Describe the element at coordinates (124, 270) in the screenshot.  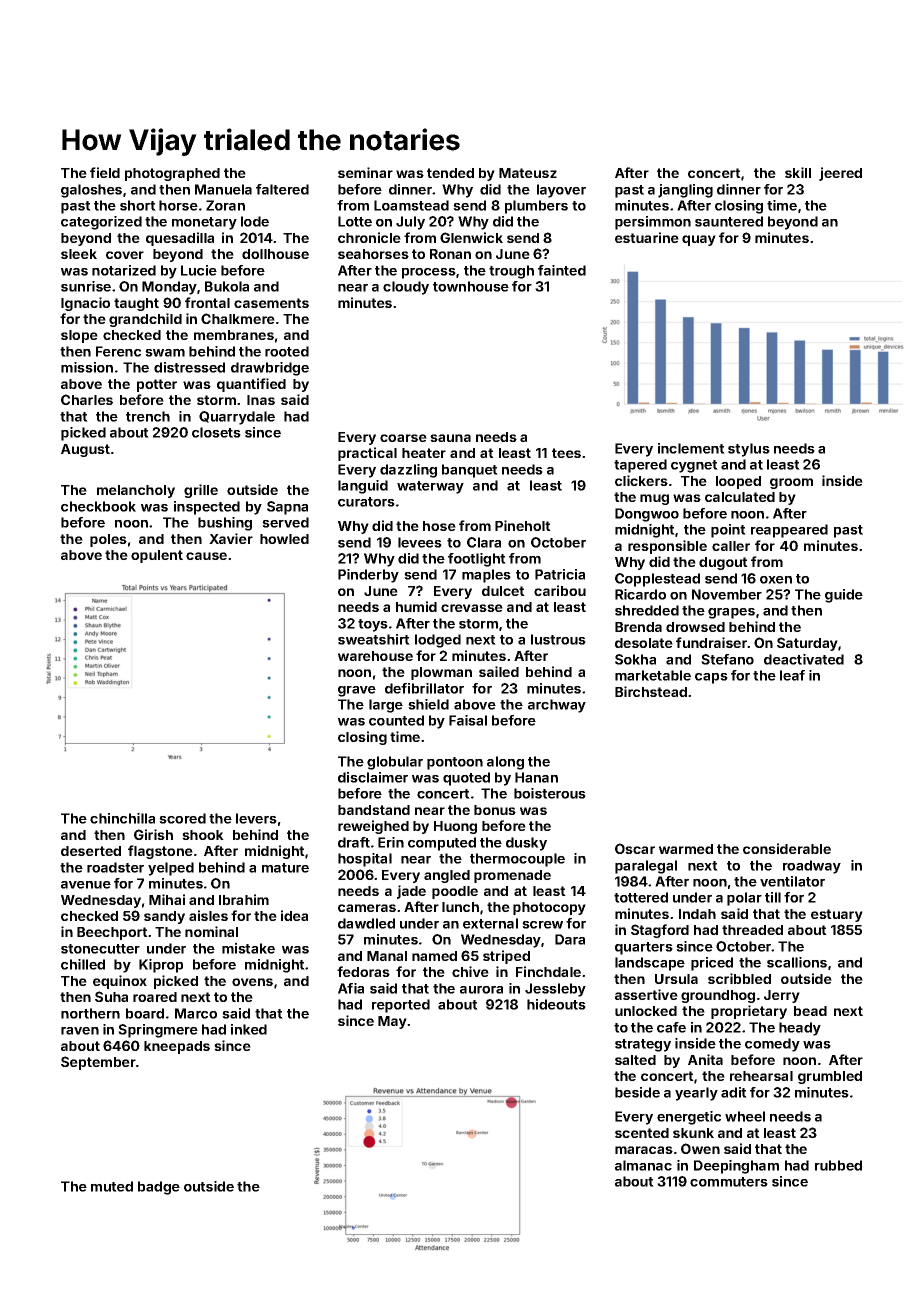
I see `notarized` at that location.
